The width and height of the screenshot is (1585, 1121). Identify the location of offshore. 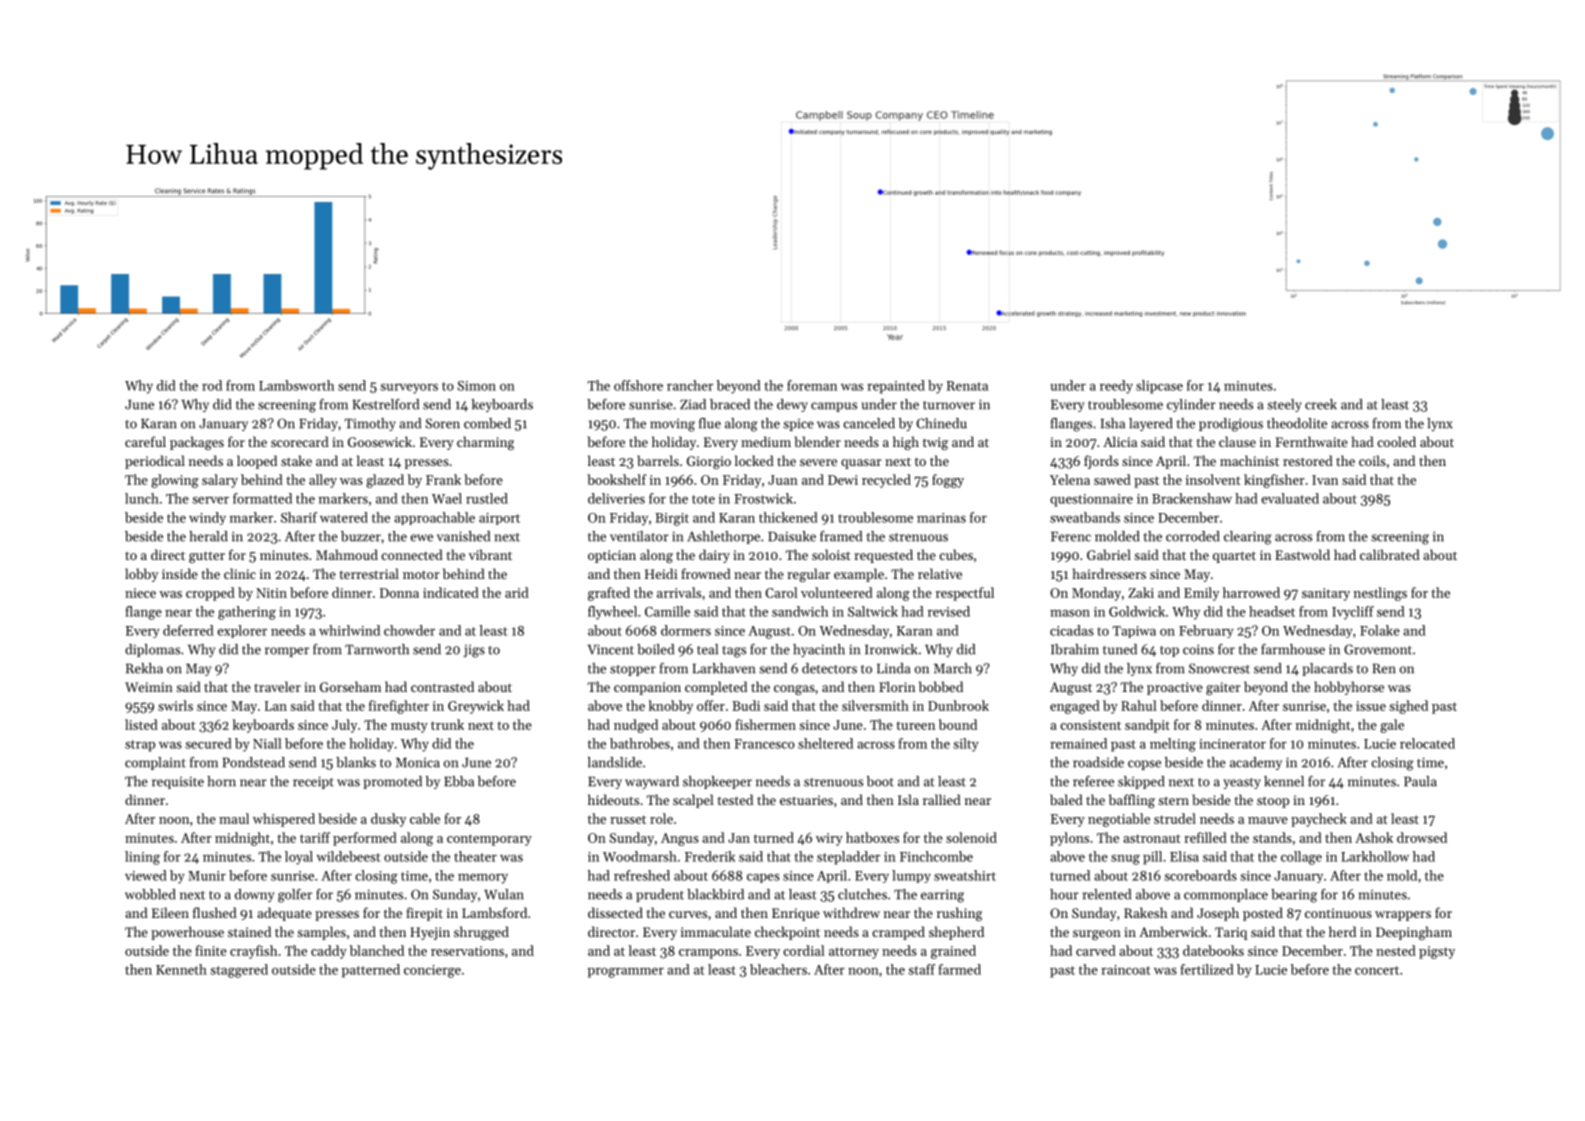
(638, 385).
